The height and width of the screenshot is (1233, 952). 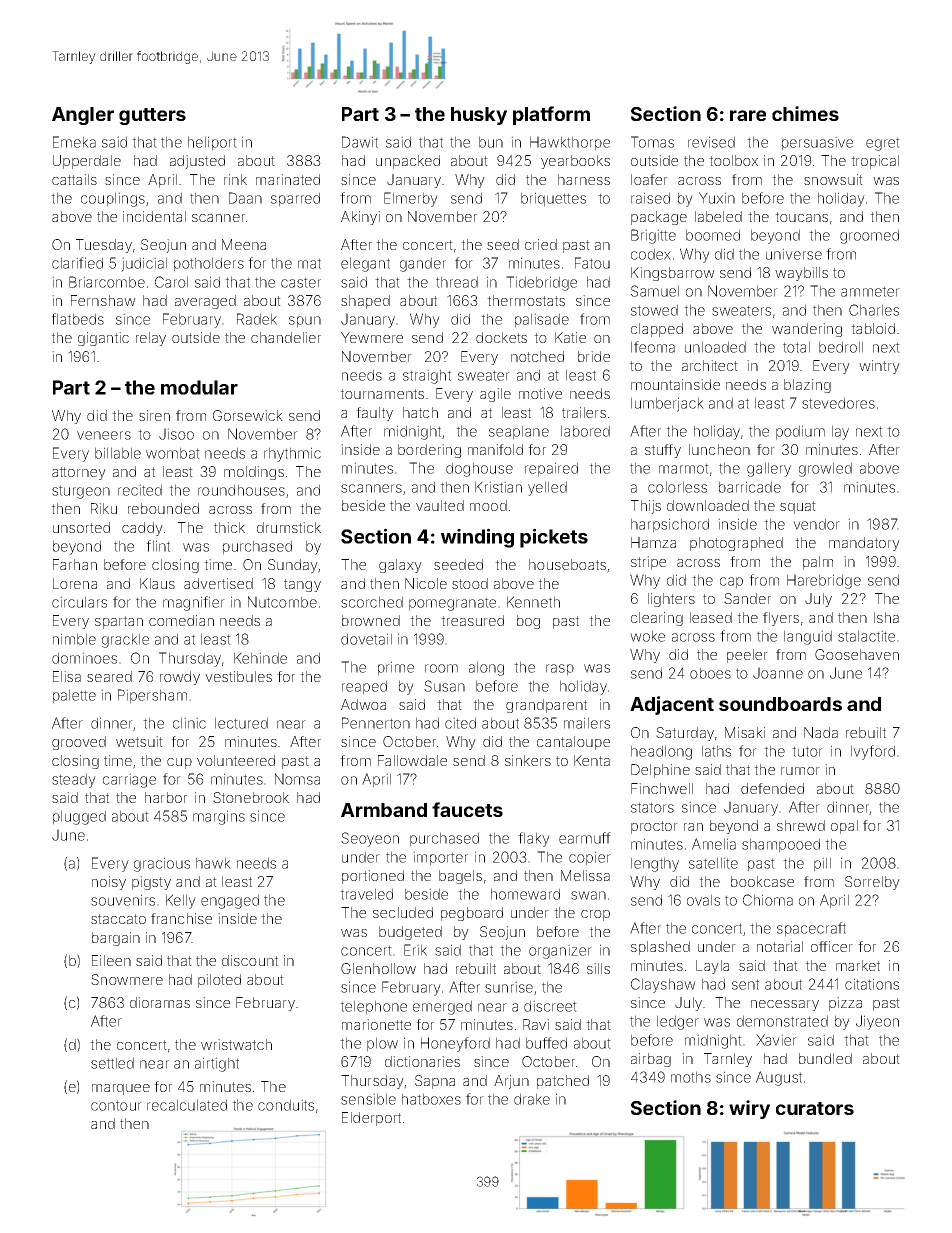 What do you see at coordinates (103, 339) in the screenshot?
I see `gigantic` at bounding box center [103, 339].
